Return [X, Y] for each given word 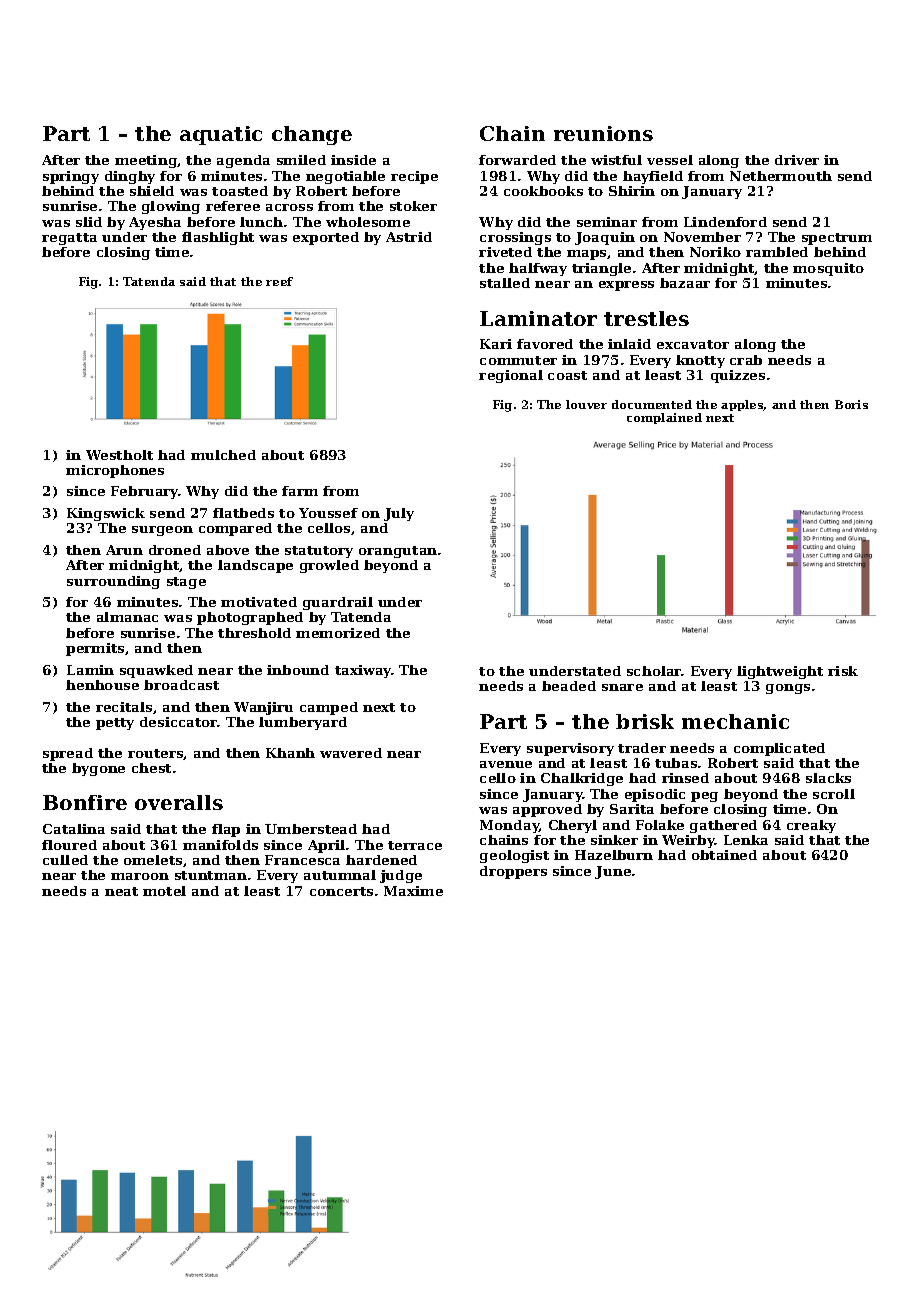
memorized [338, 633]
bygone [98, 769]
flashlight [218, 238]
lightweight [780, 672]
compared [235, 529]
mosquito [828, 269]
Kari [496, 344]
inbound [298, 670]
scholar [654, 671]
